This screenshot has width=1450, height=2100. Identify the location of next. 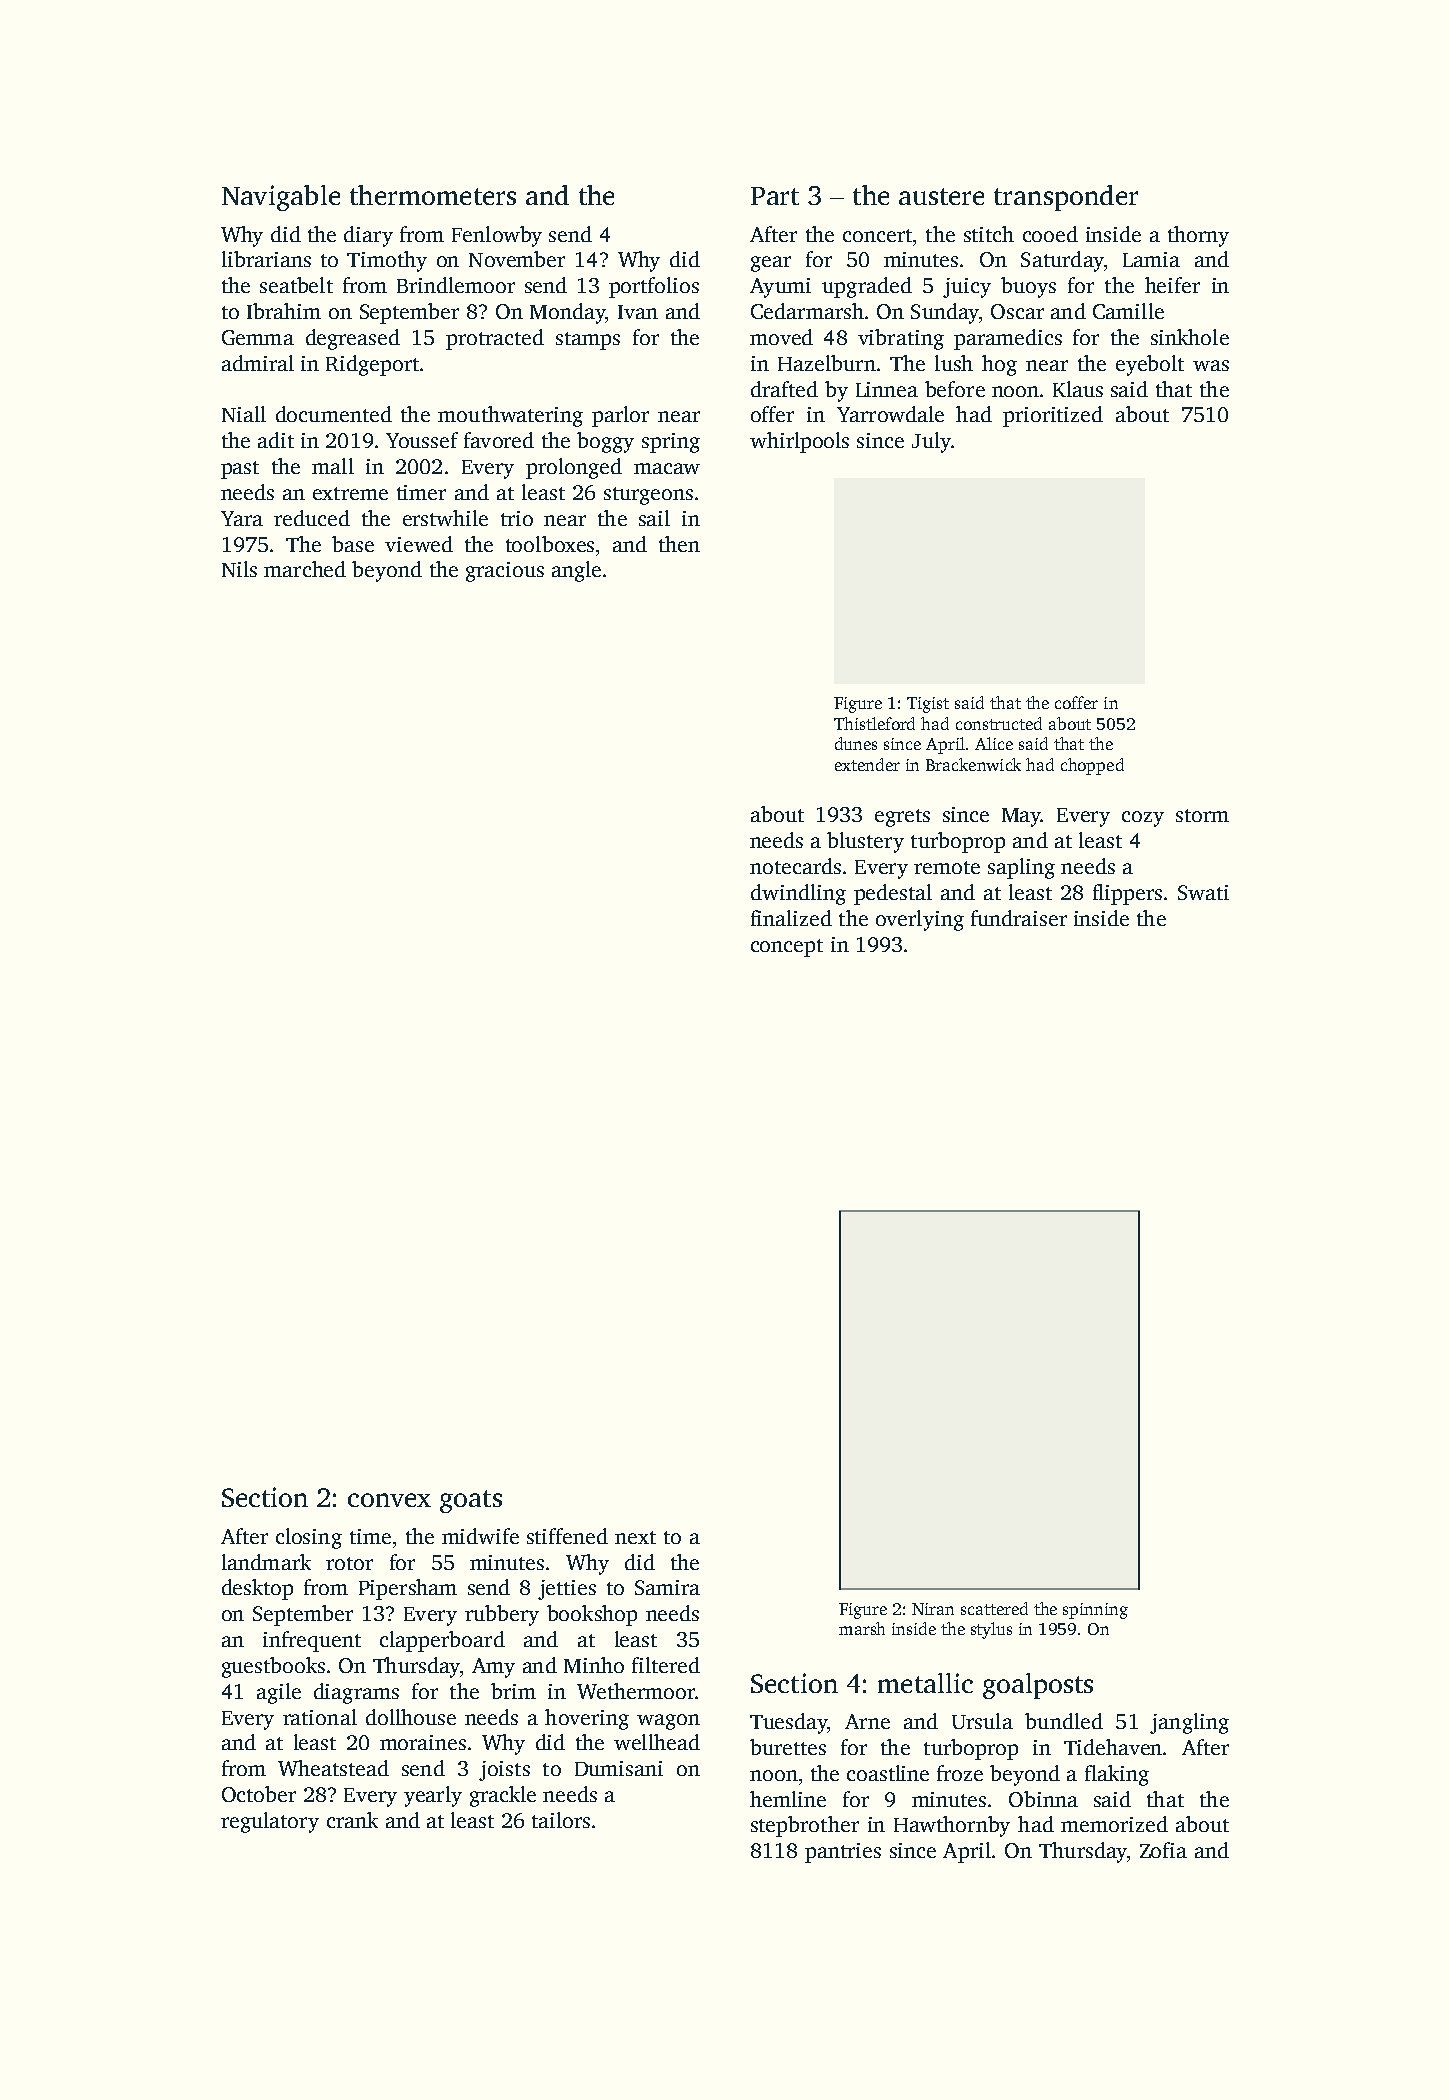
(635, 1537).
